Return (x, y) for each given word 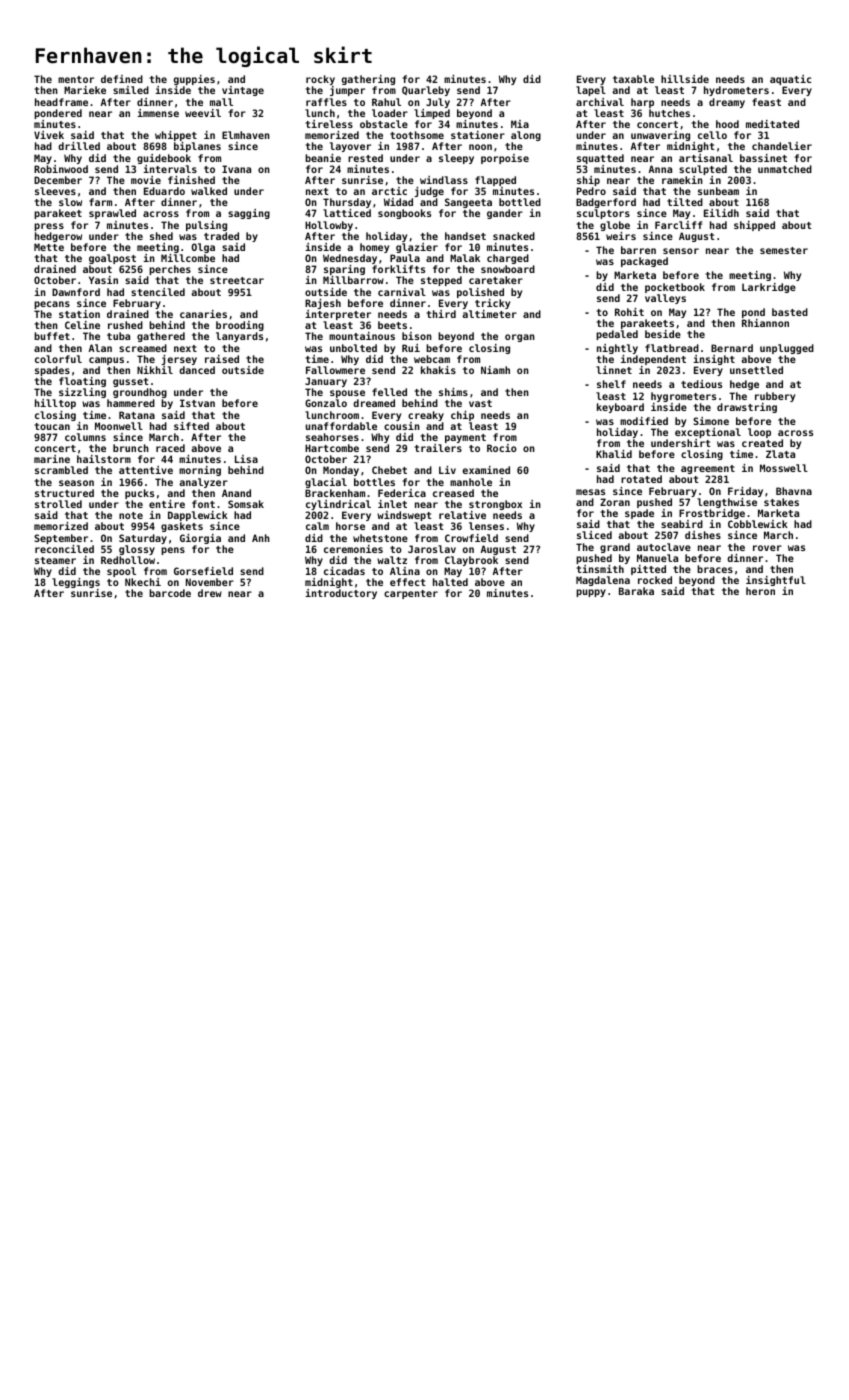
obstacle (384, 124)
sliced (594, 535)
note (131, 515)
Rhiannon (765, 323)
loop (759, 433)
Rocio (502, 448)
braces (715, 569)
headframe (61, 102)
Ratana (137, 415)
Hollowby (329, 226)
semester (784, 250)
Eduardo (164, 191)
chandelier (782, 146)
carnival (402, 292)
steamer (55, 560)
